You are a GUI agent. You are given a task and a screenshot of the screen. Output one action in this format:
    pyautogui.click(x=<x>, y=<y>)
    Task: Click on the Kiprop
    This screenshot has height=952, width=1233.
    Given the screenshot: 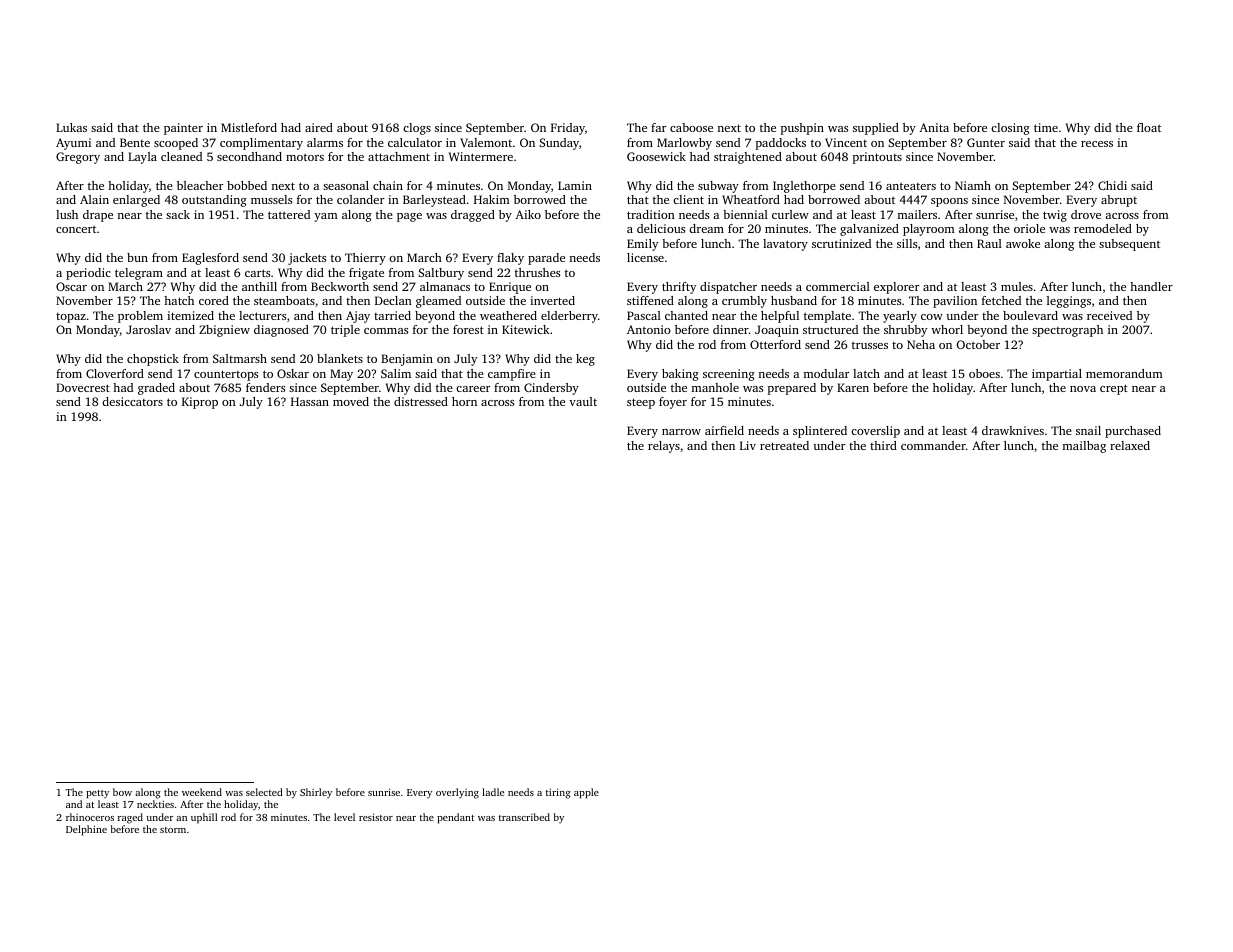 What is the action you would take?
    pyautogui.click(x=200, y=403)
